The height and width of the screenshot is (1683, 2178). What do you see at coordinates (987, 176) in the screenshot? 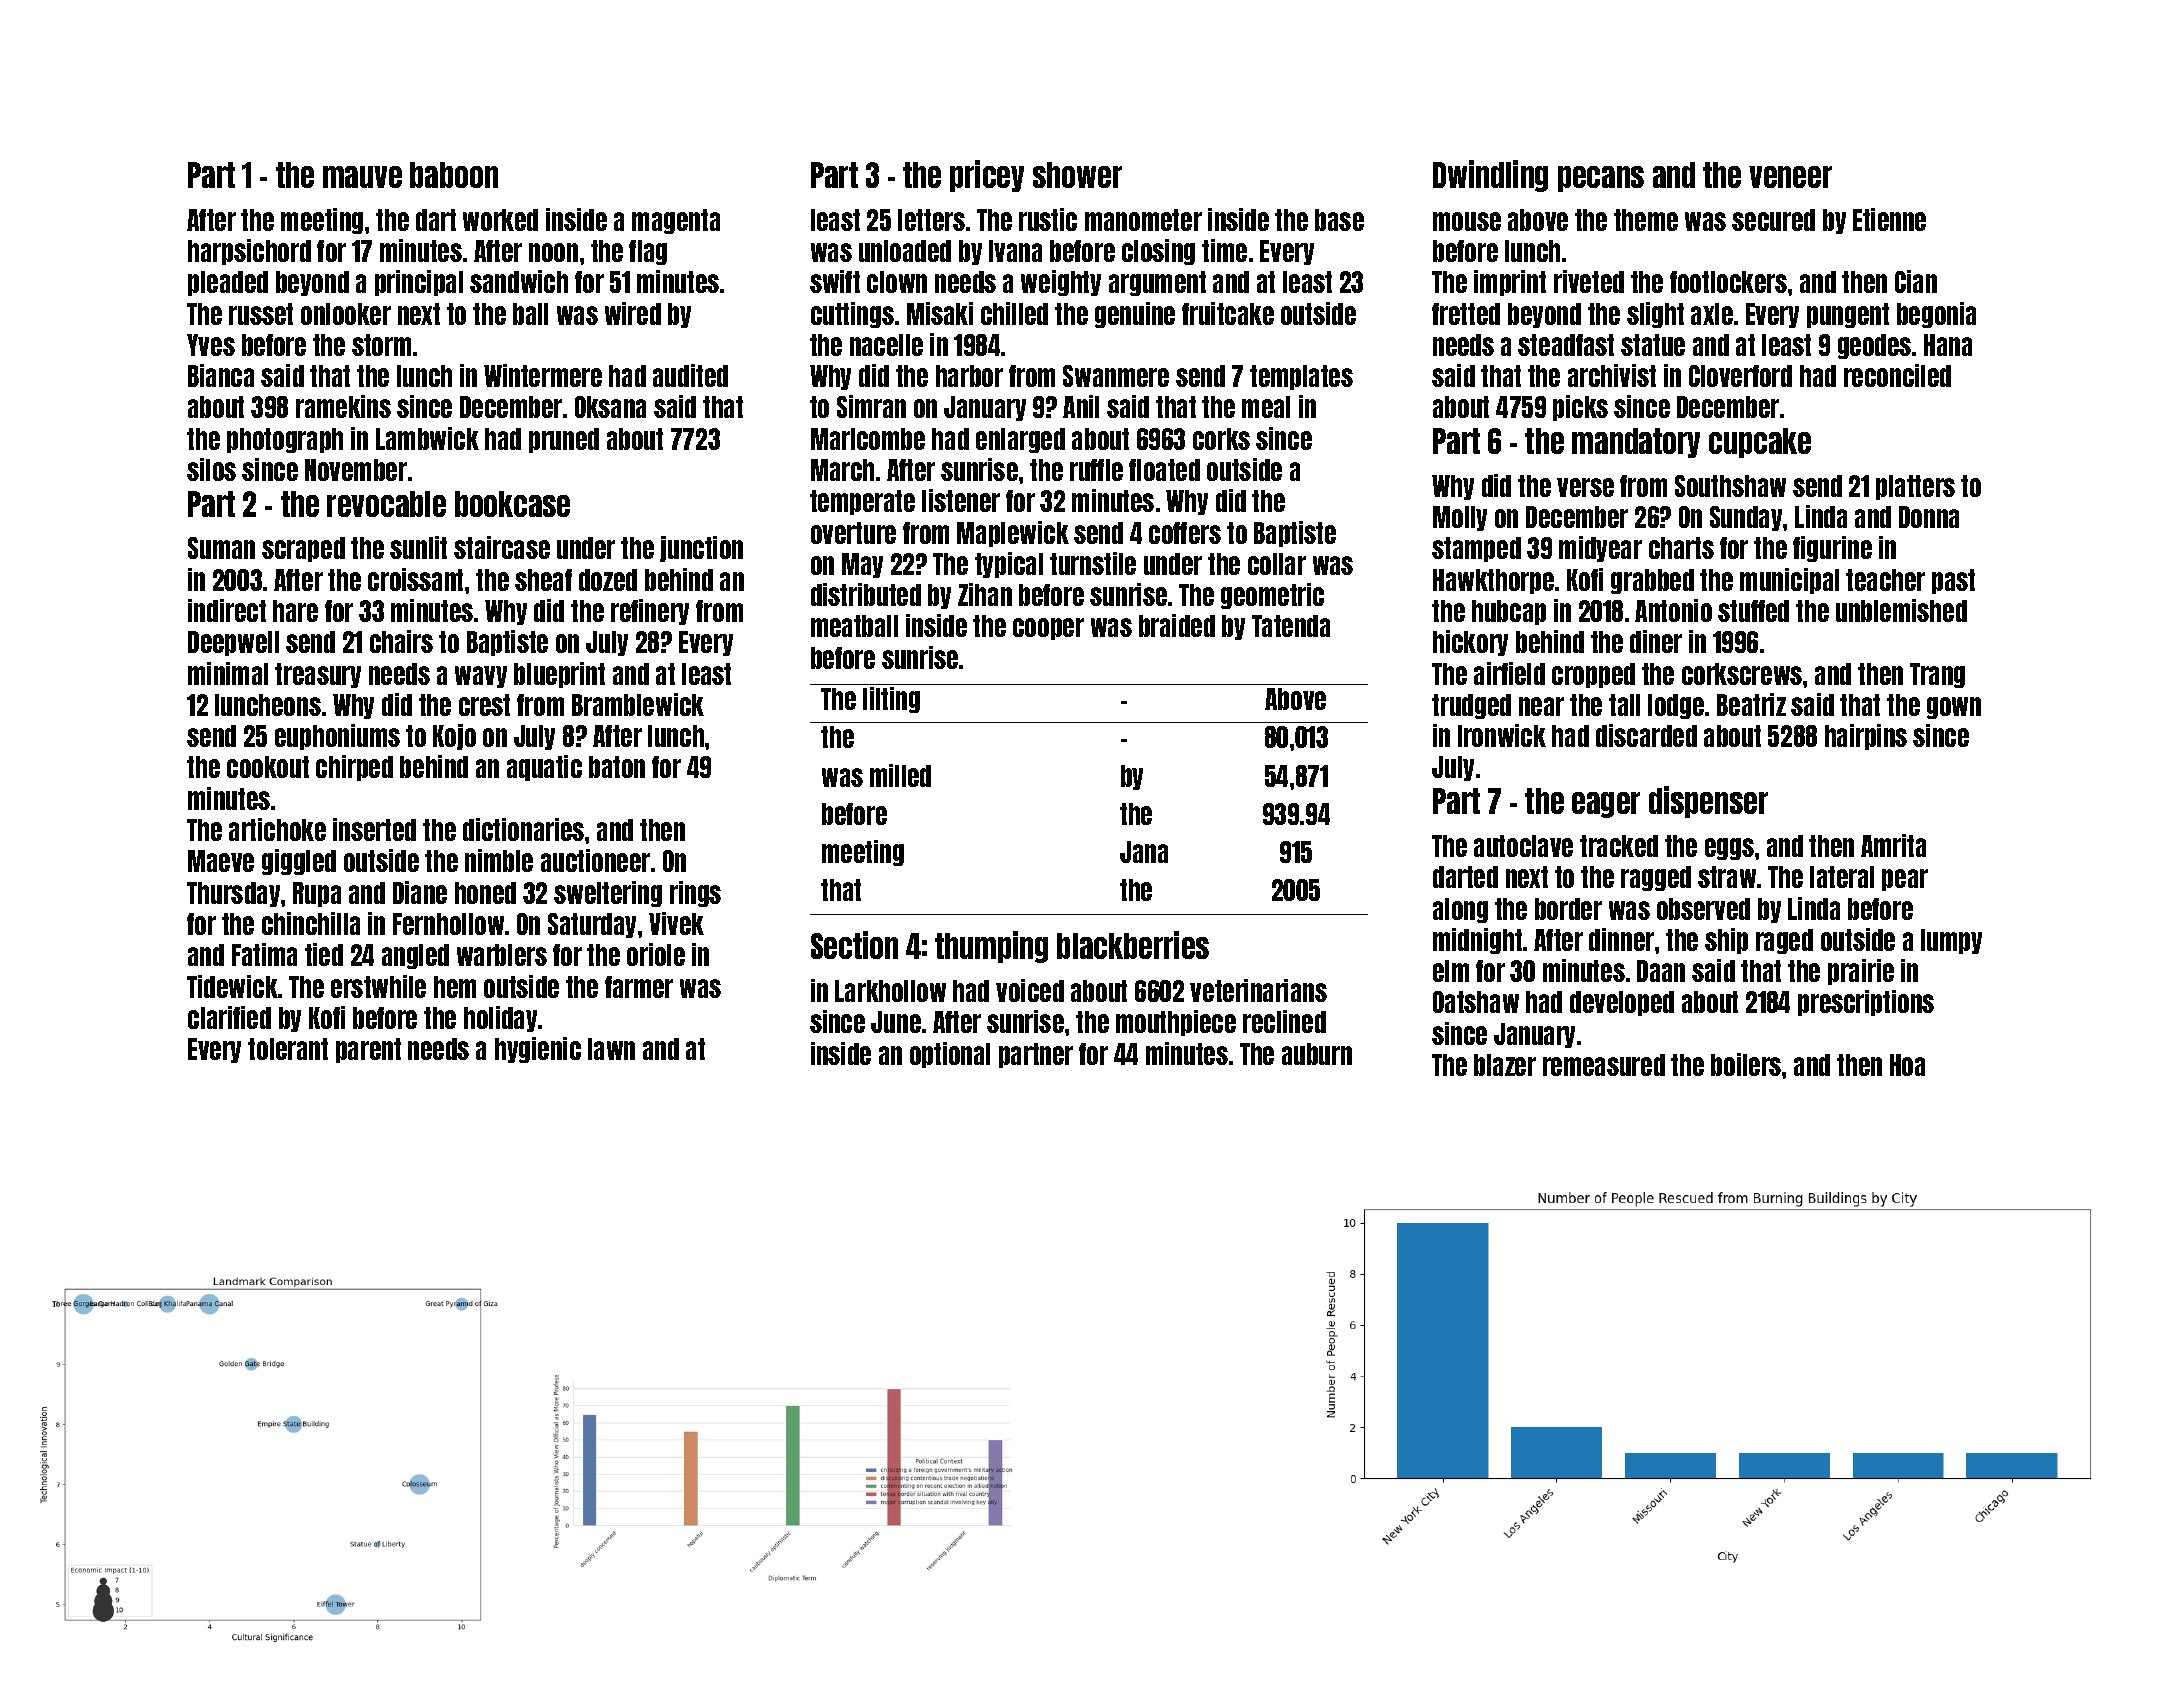
I see `pricey` at bounding box center [987, 176].
